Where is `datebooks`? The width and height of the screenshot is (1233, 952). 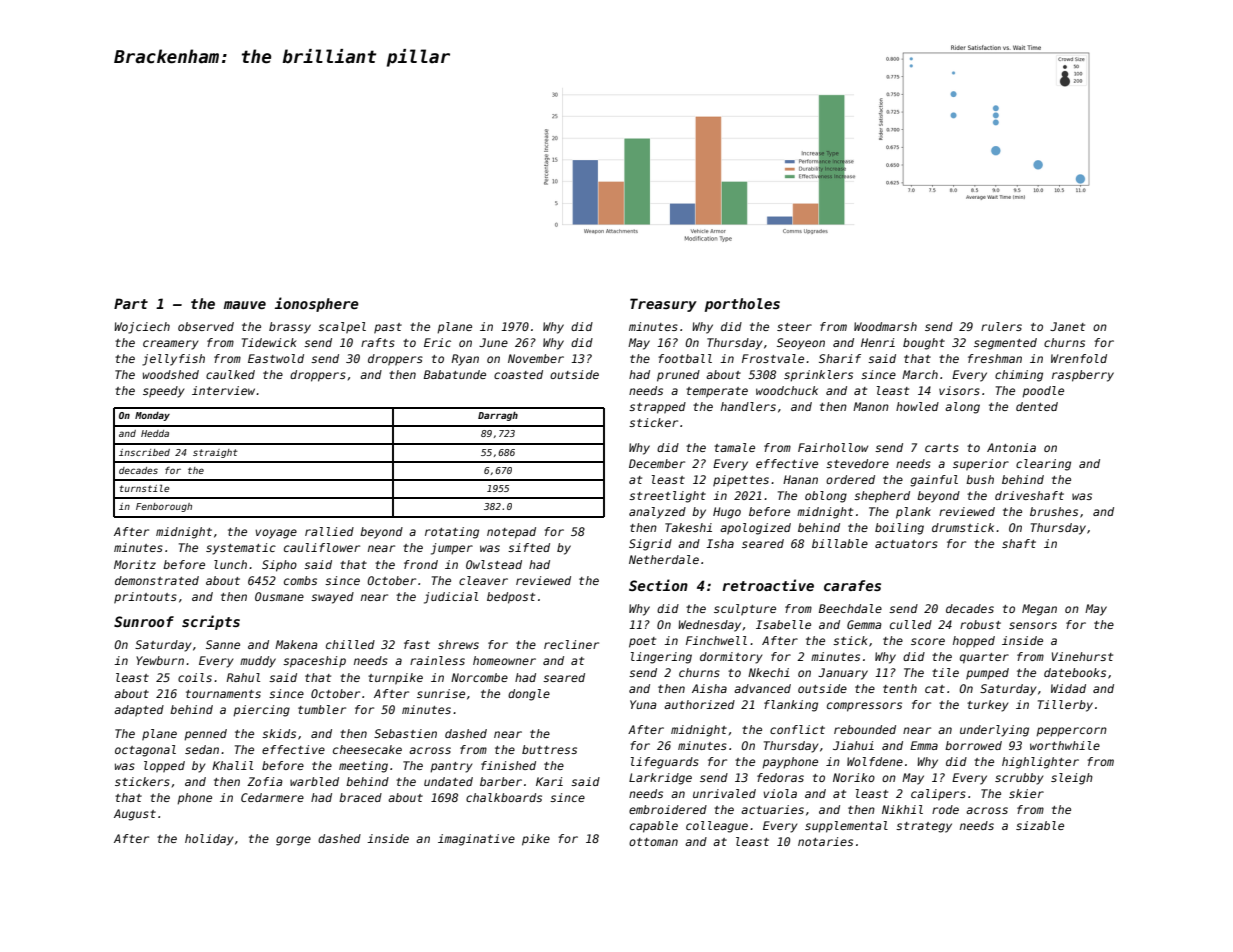 datebooks is located at coordinates (1075, 672).
